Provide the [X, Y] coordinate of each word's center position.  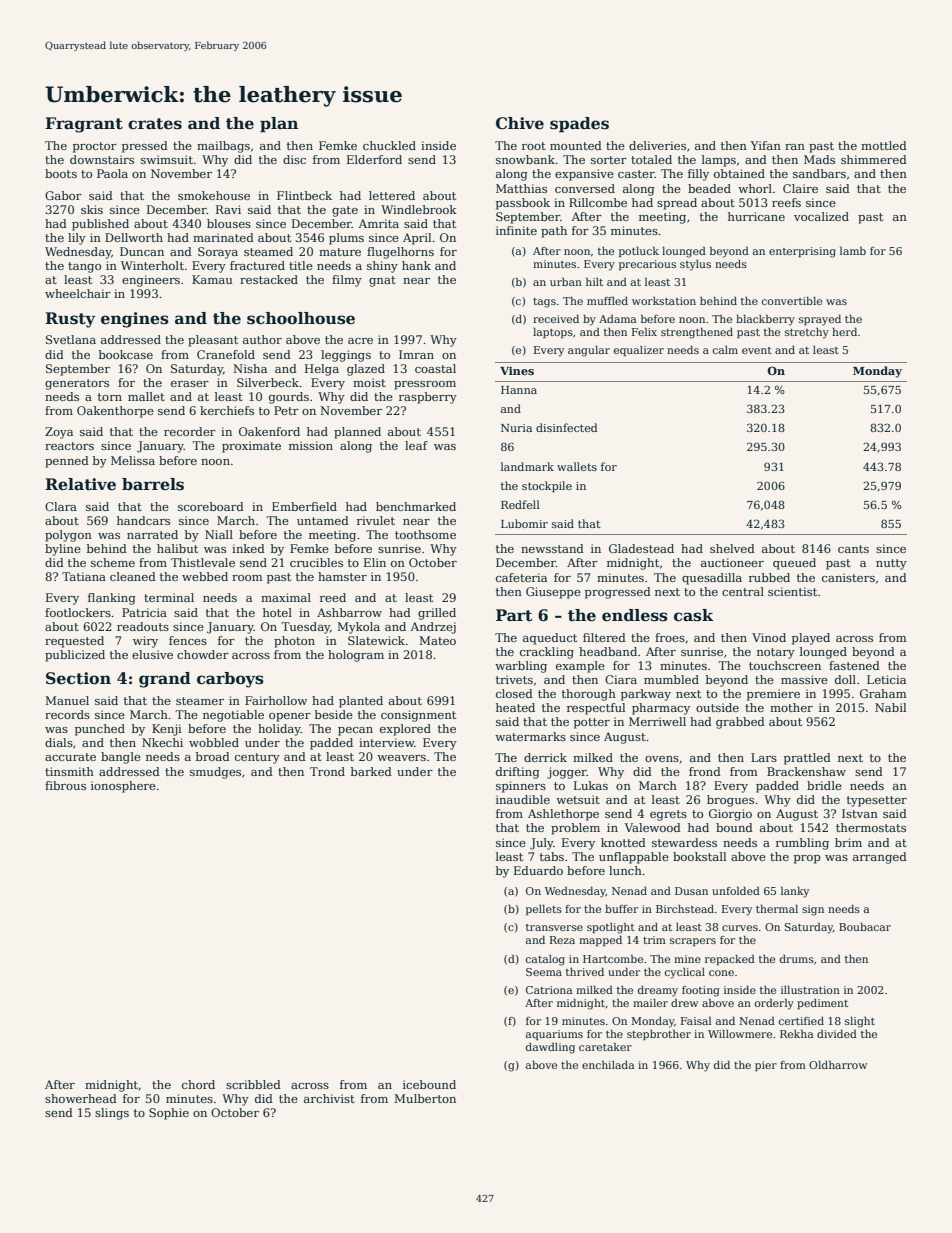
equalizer [639, 351]
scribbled [253, 1084]
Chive [520, 123]
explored [405, 730]
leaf [416, 445]
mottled [884, 145]
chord [198, 1084]
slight [860, 1022]
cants [853, 549]
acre [360, 341]
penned [67, 462]
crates [155, 124]
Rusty [70, 320]
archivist [329, 1098]
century [257, 758]
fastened [854, 665]
